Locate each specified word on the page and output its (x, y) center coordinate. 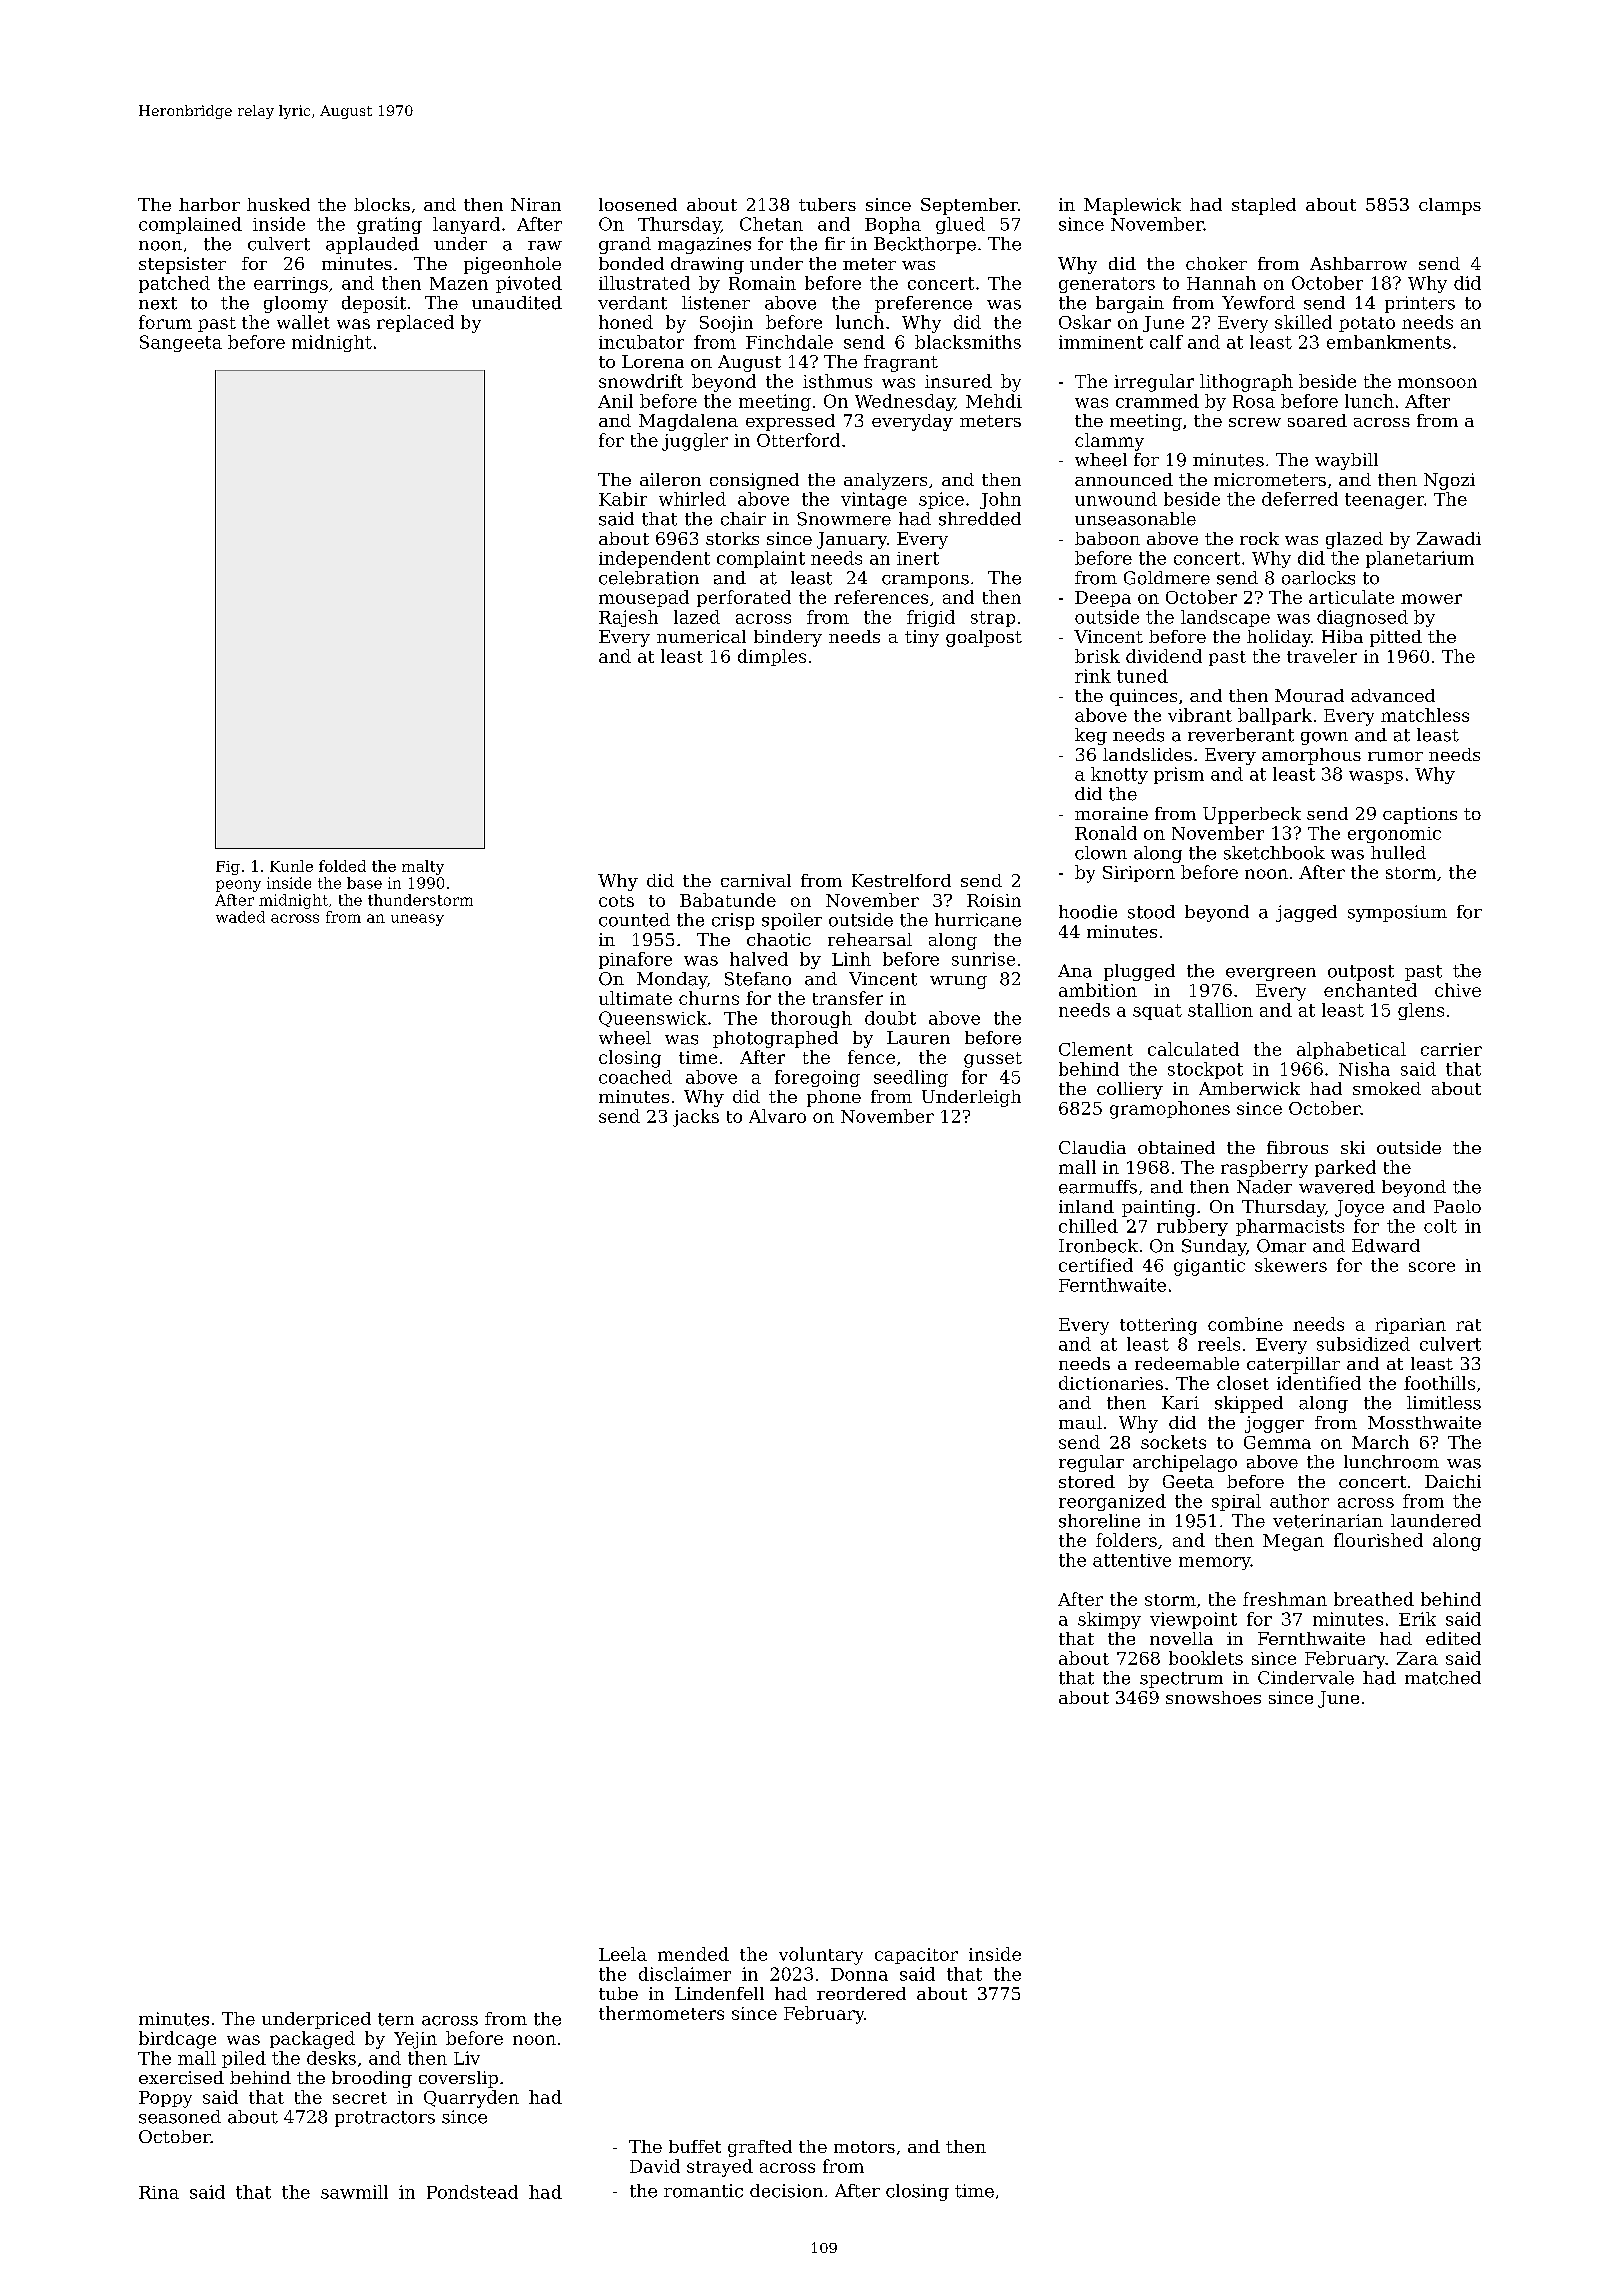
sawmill (354, 2192)
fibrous (1297, 1147)
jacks (696, 1118)
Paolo (1457, 1206)
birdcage (177, 2040)
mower (1431, 599)
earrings (291, 285)
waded (240, 917)
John (1000, 500)
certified (1096, 1265)
